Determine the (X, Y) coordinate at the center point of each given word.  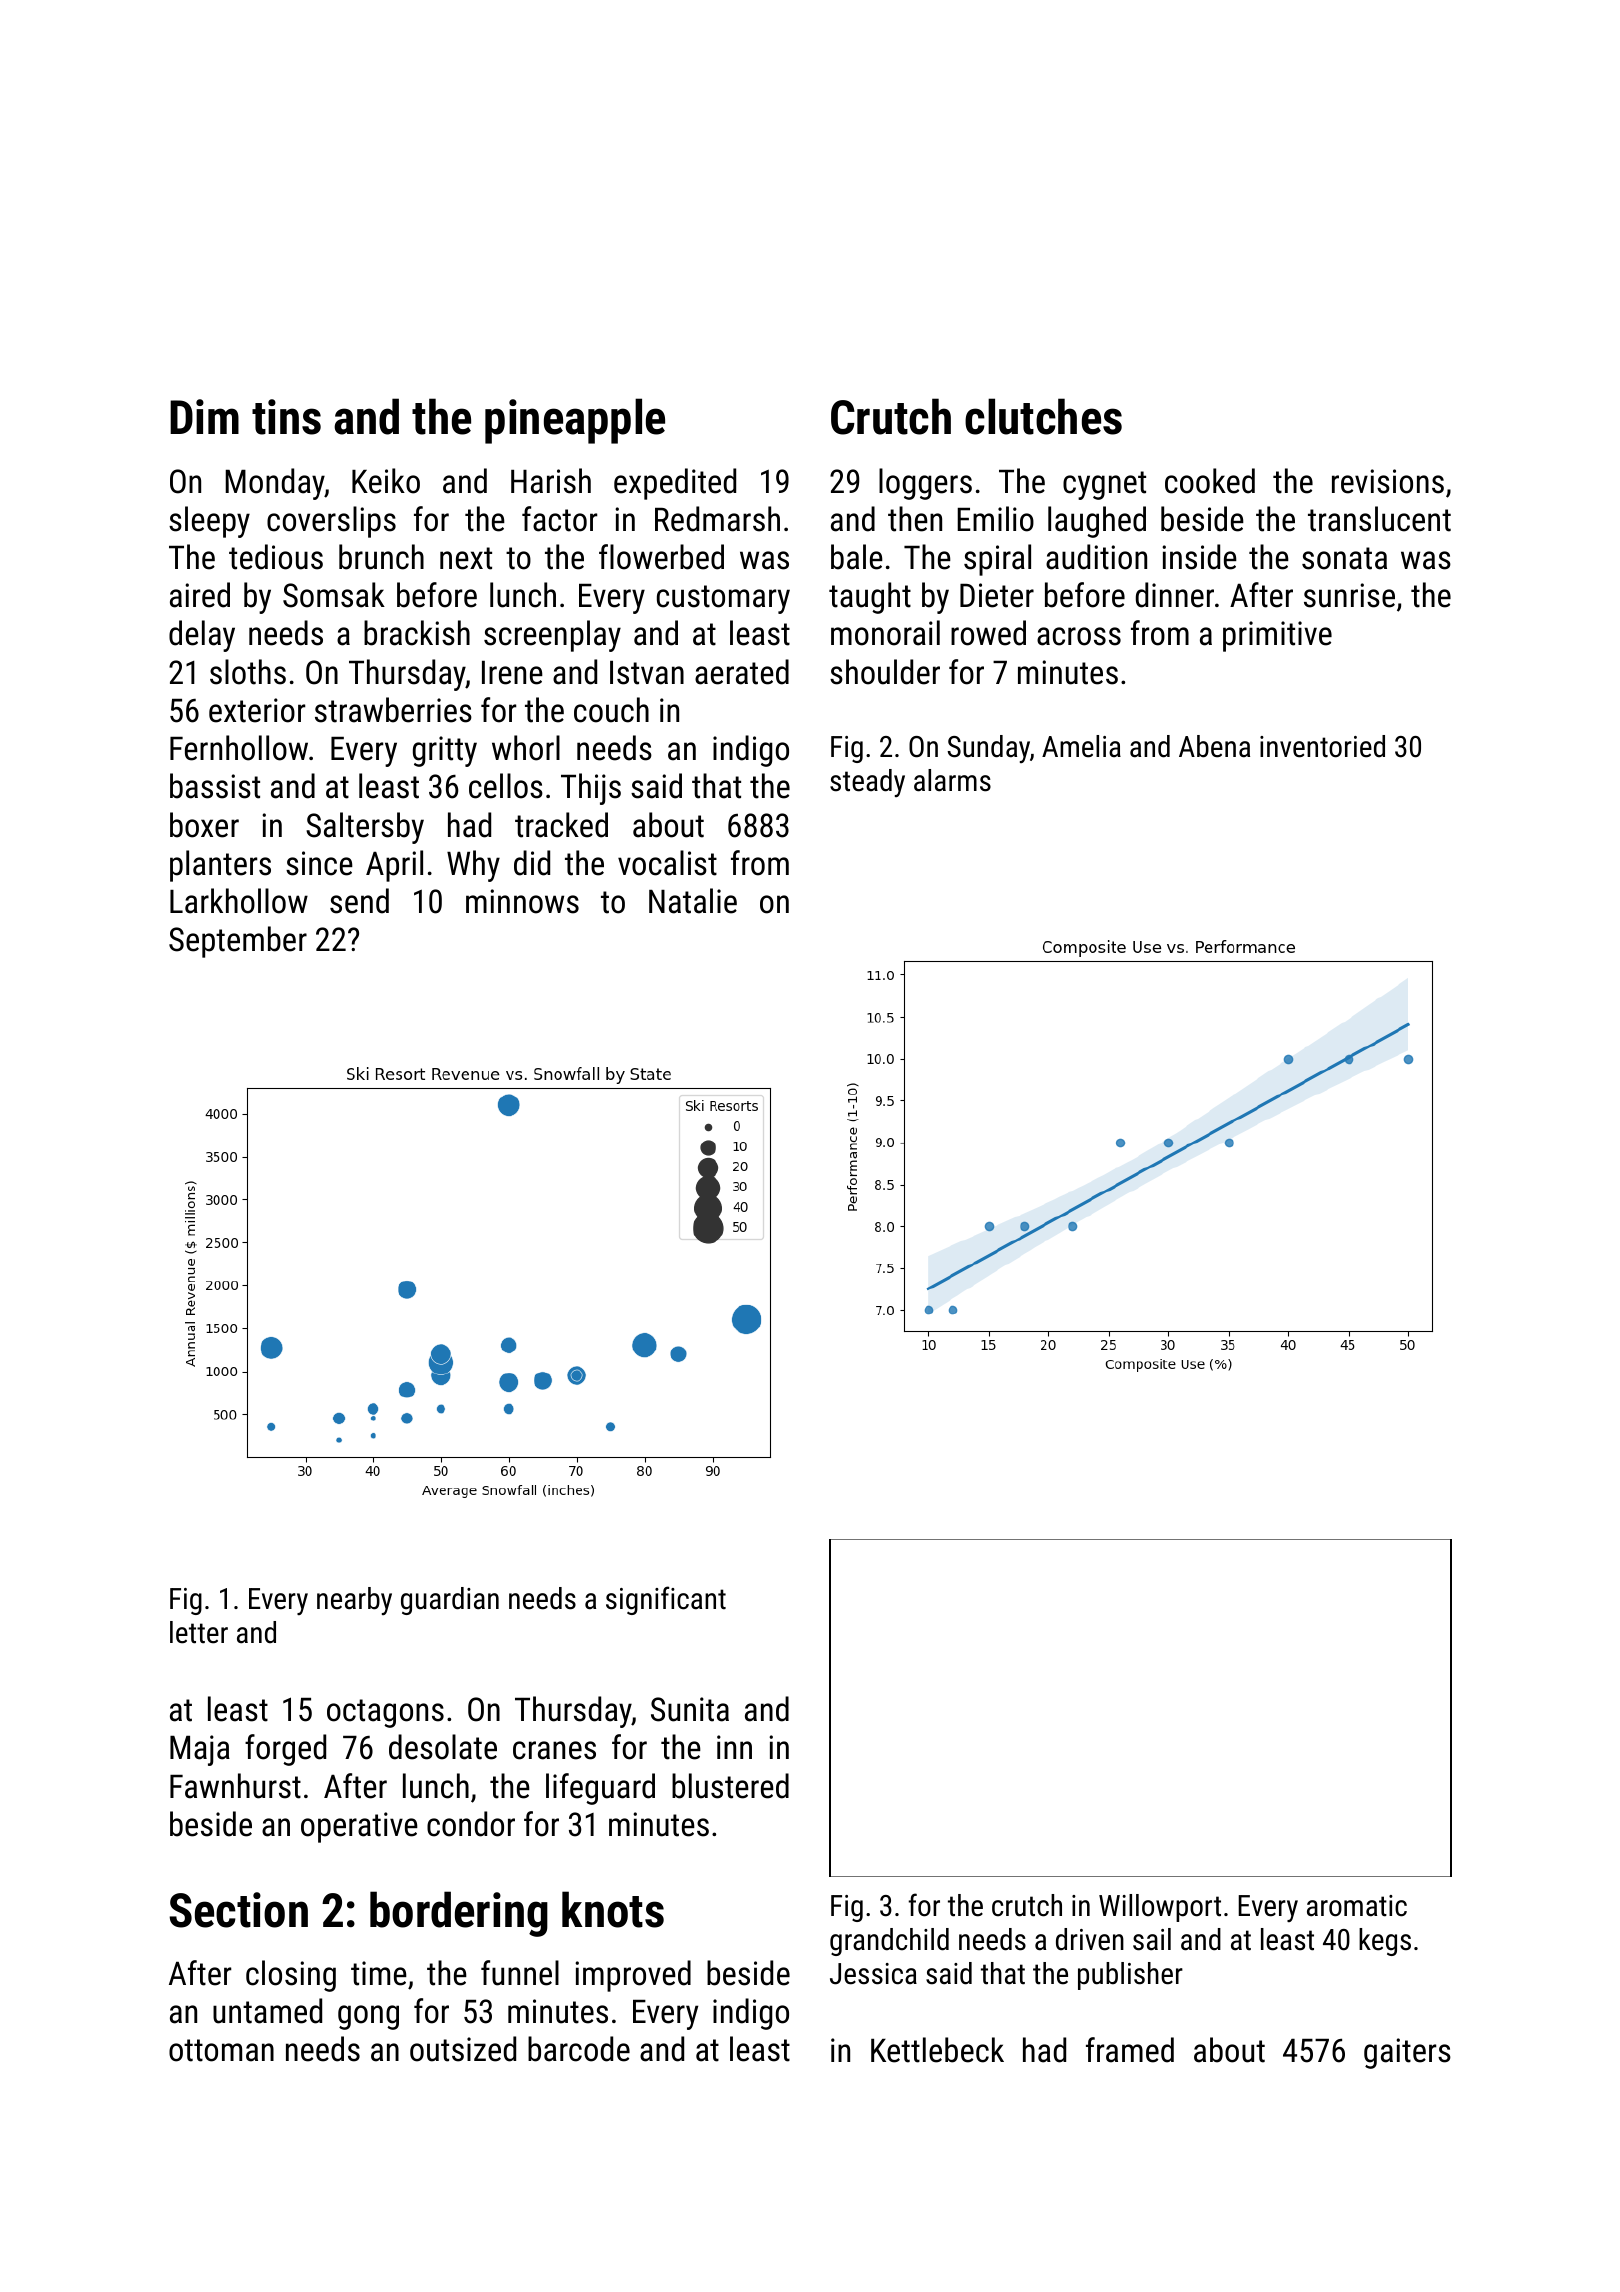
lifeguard (600, 1789)
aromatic (1357, 1906)
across (1079, 636)
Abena (1214, 746)
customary (723, 599)
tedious (276, 557)
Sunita (690, 1709)
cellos (506, 786)
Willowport (1160, 1908)
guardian (450, 1601)
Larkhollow (239, 901)
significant (666, 1600)
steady (867, 783)
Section (238, 1910)
